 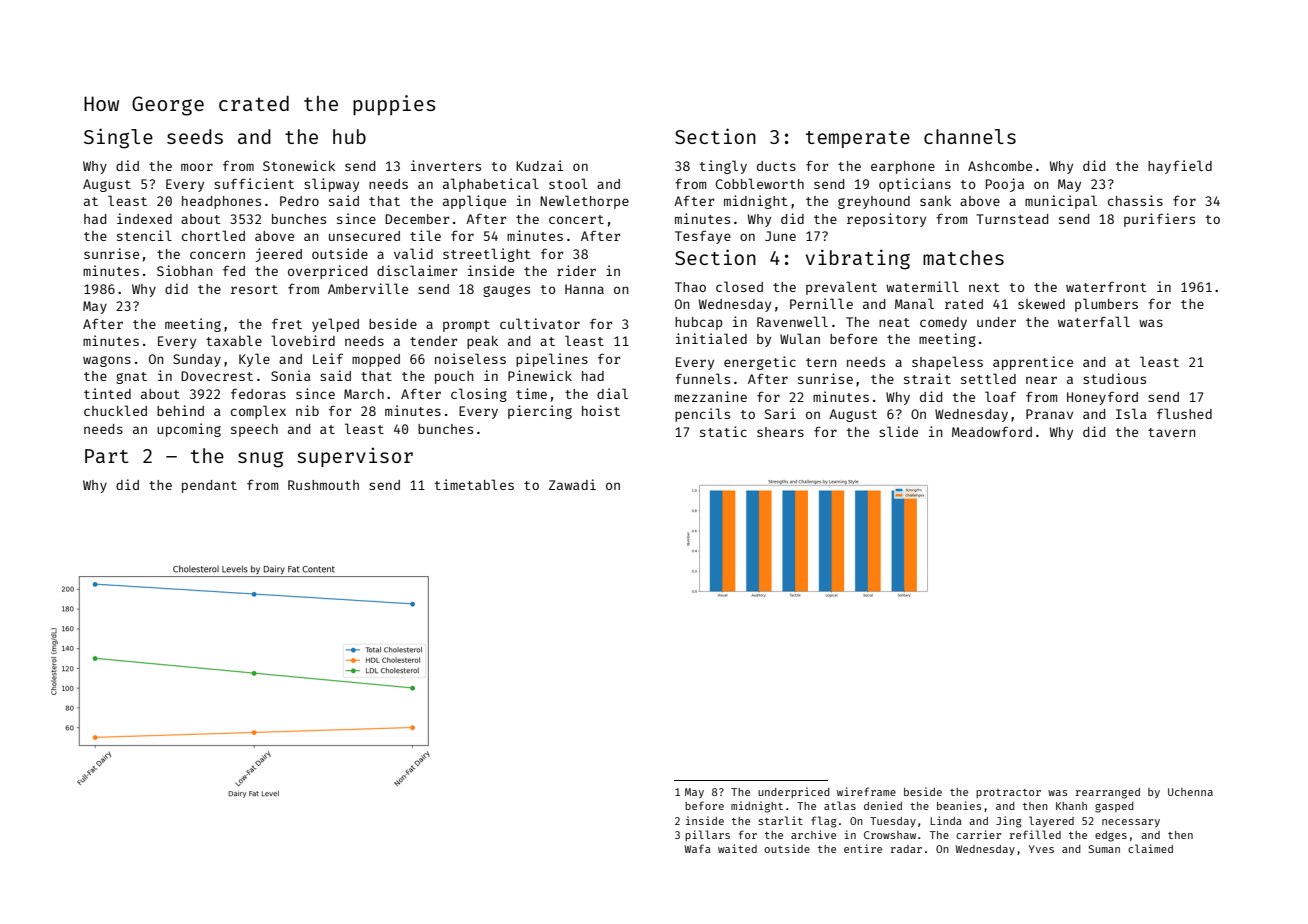 I want to click on Rushmouth, so click(x=323, y=485).
